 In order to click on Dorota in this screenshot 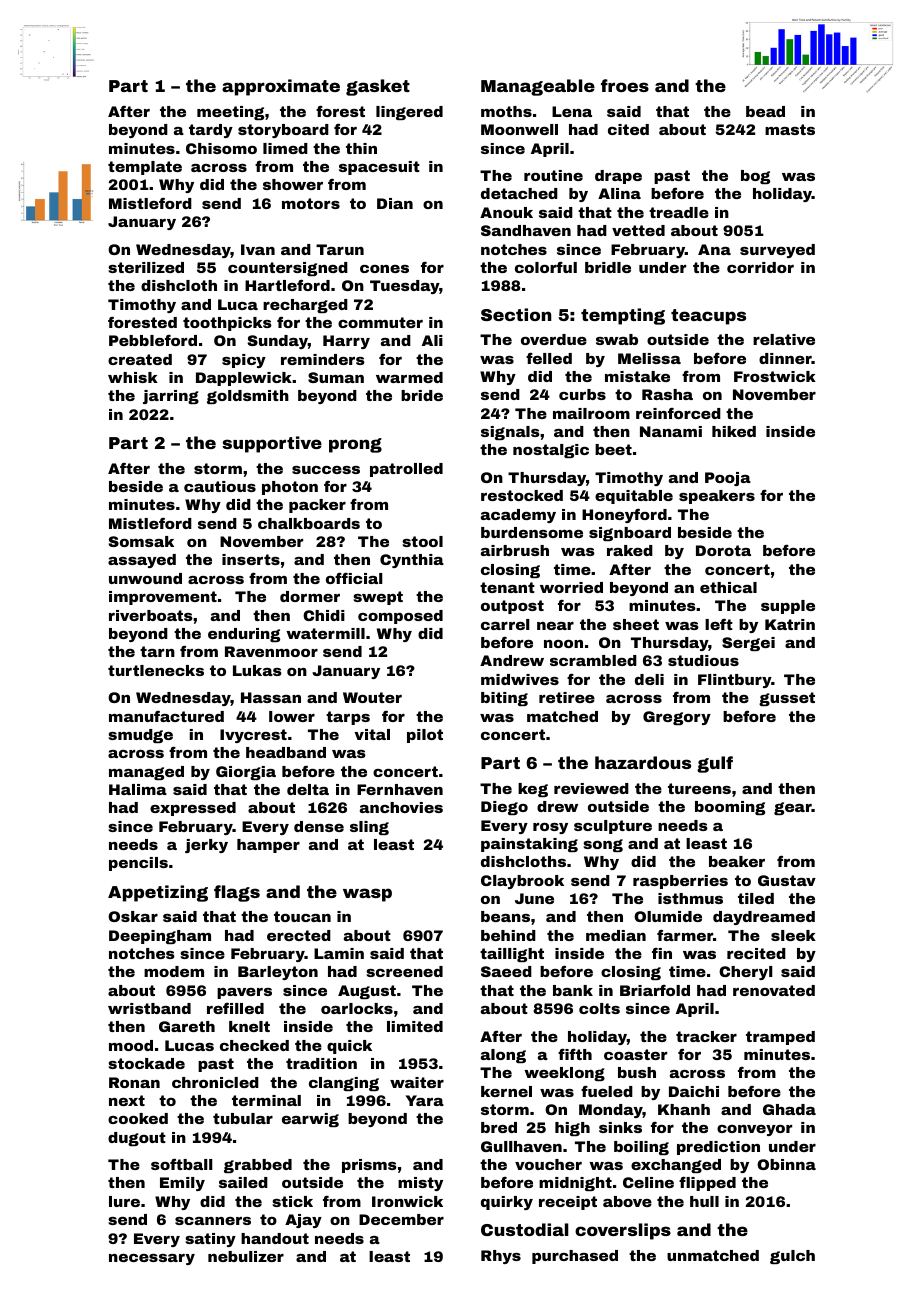, I will do `click(723, 550)`.
